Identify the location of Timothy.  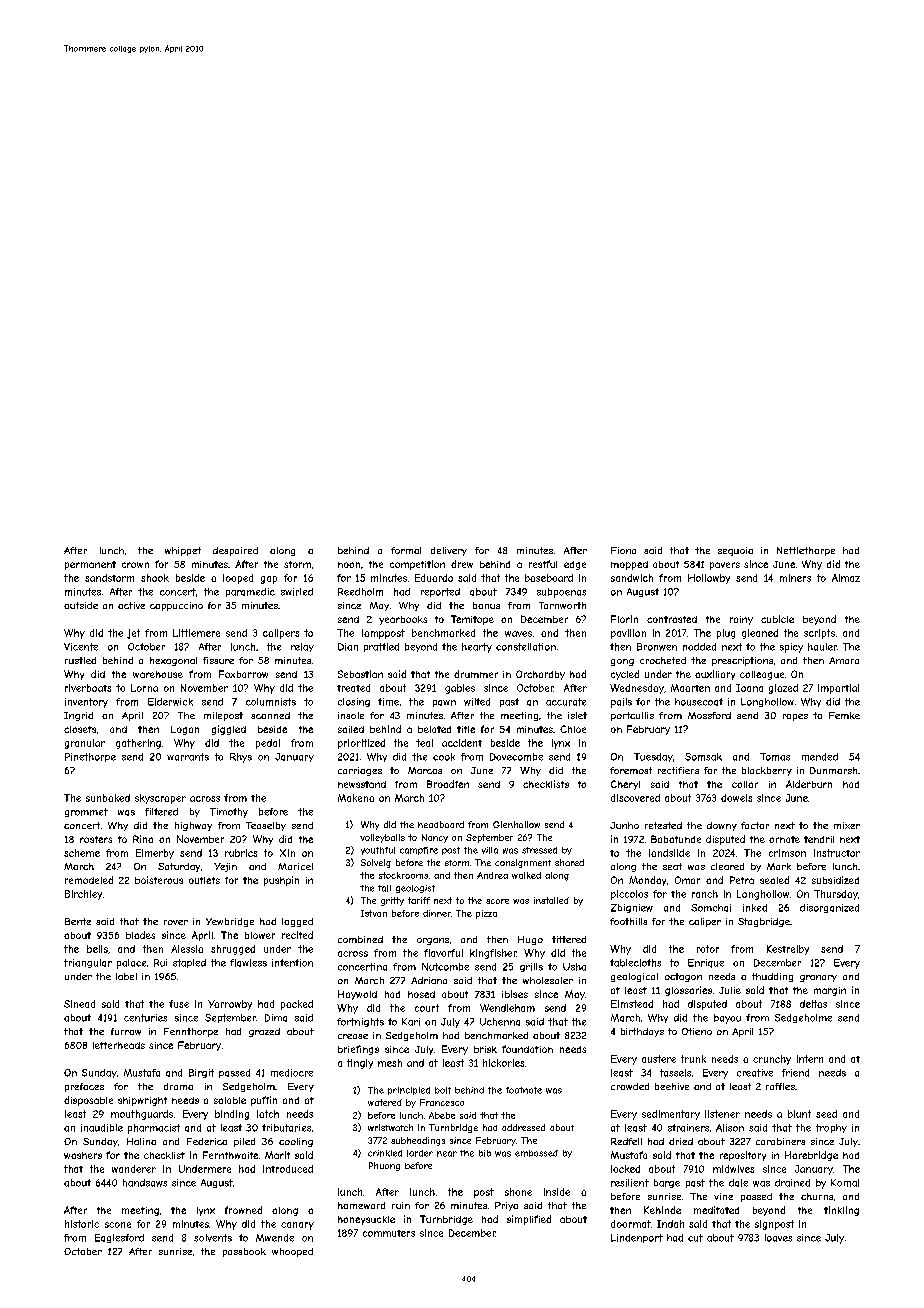
(229, 813).
